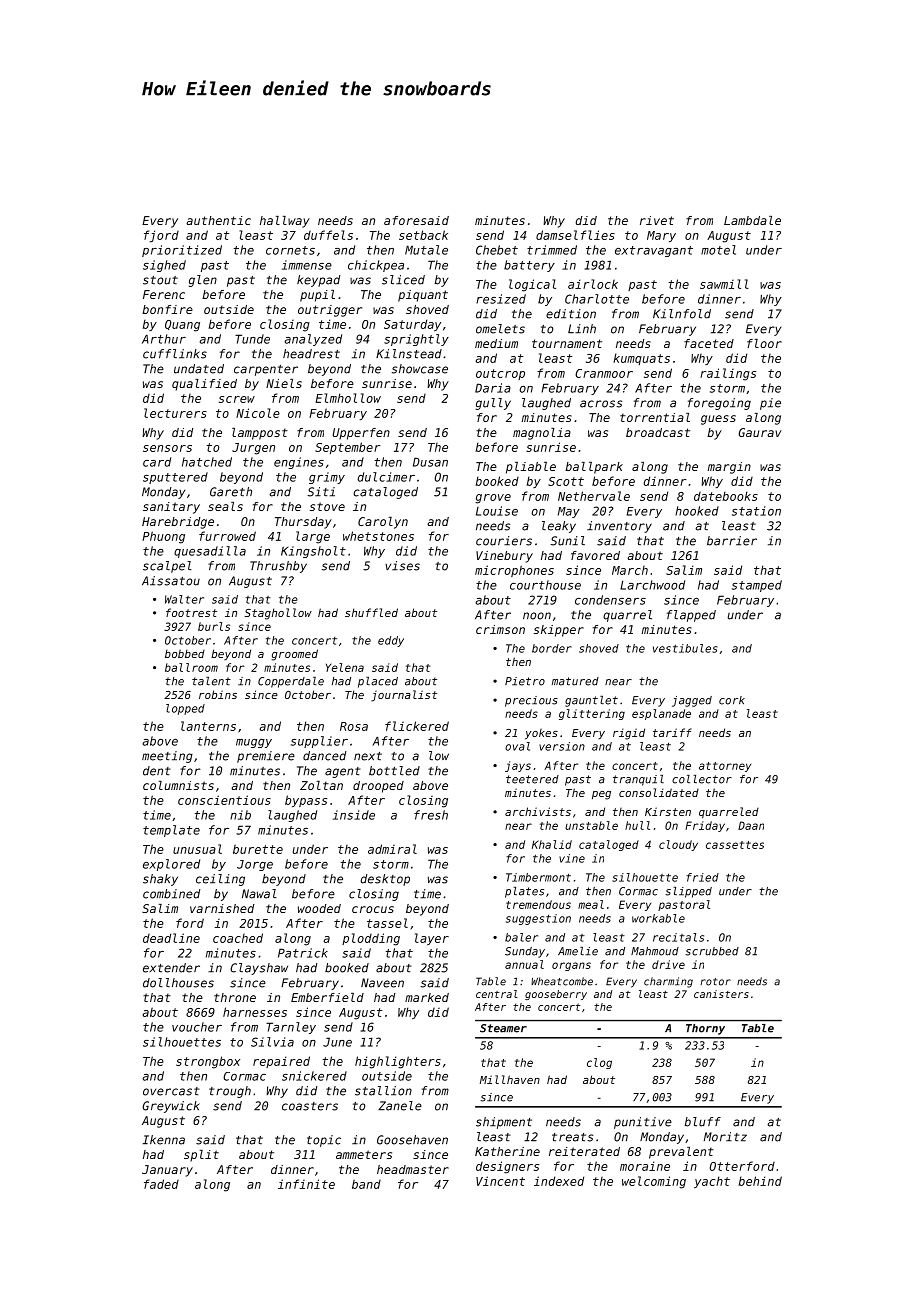 The height and width of the screenshot is (1314, 924). What do you see at coordinates (500, 629) in the screenshot?
I see `crimson` at bounding box center [500, 629].
